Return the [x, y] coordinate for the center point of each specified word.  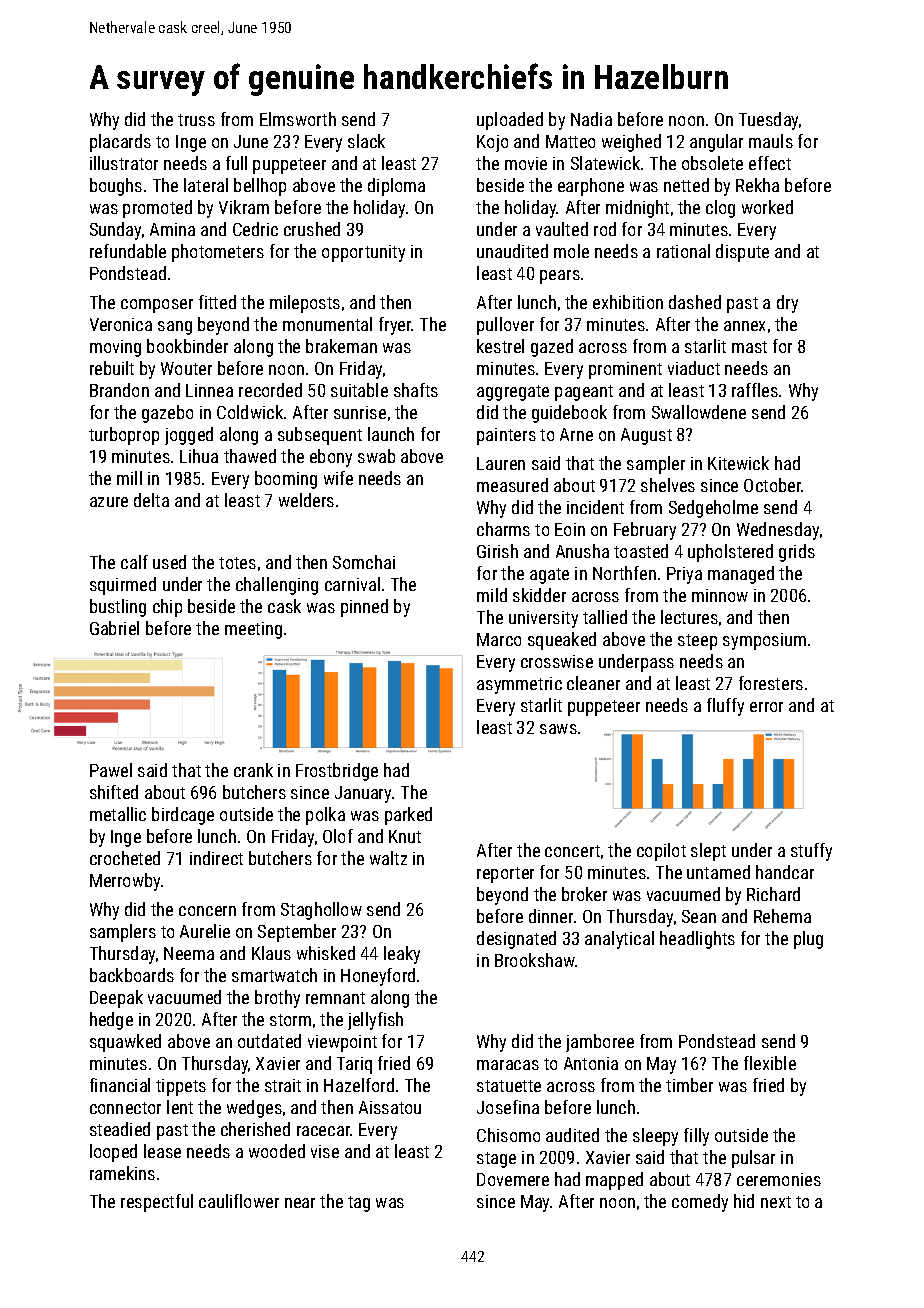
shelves [668, 485]
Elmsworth [298, 119]
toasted [641, 551]
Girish [497, 551]
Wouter [186, 368]
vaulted [562, 229]
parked [408, 816]
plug [808, 940]
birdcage [183, 816]
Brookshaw [535, 960]
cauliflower [239, 1201]
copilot [661, 852]
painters [506, 436]
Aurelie [205, 931]
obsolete [712, 163]
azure [109, 502]
